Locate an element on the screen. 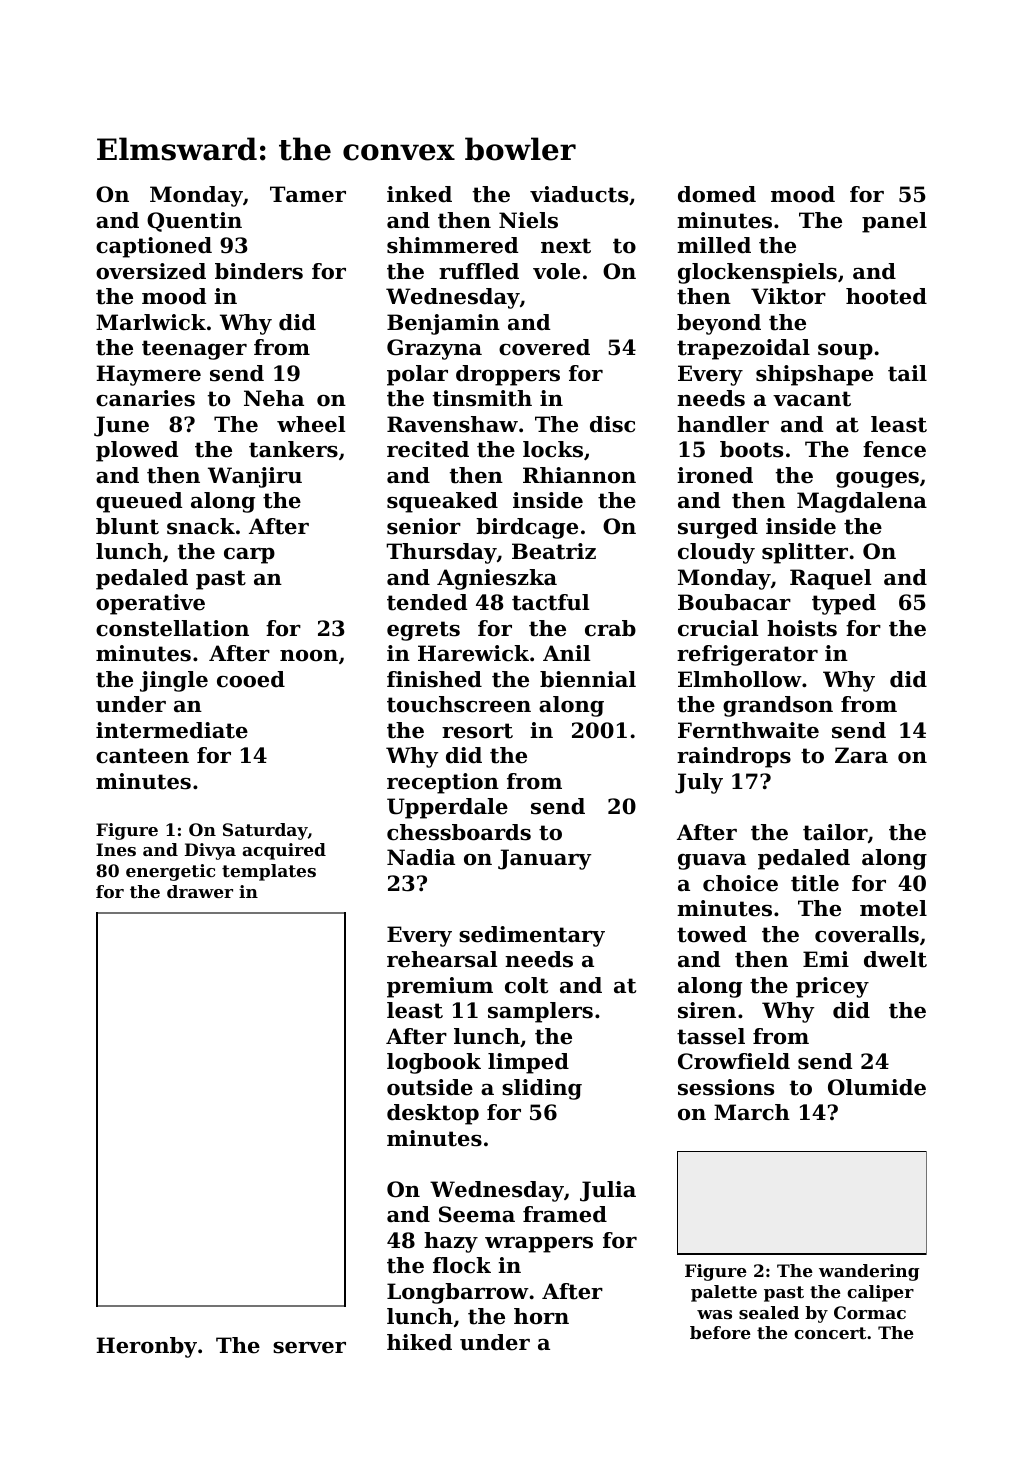  teenager is located at coordinates (194, 350).
